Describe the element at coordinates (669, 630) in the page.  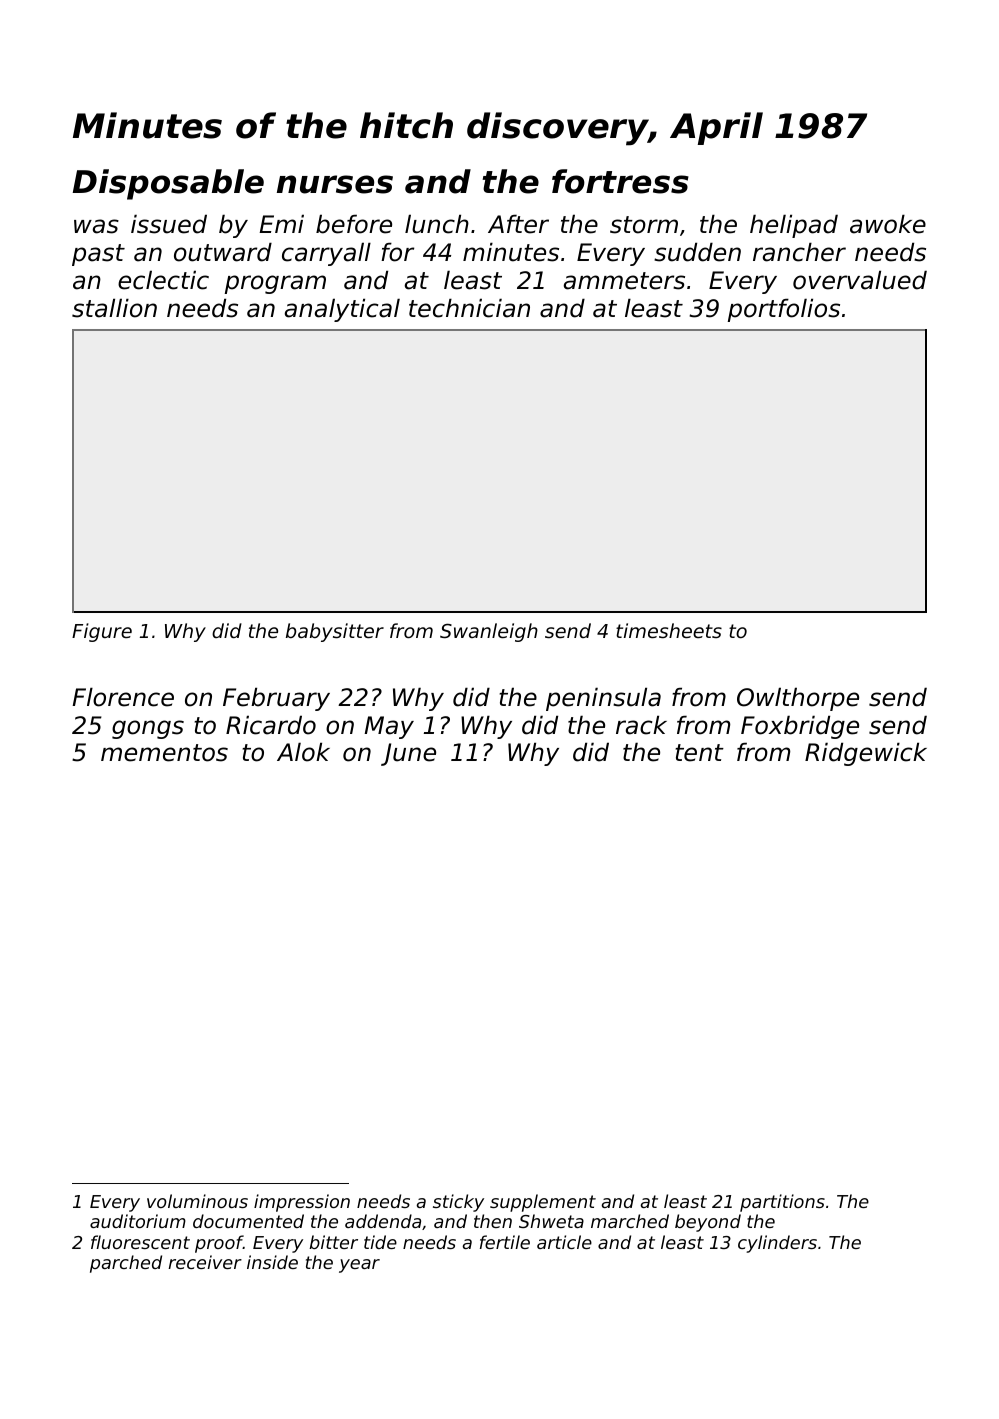
I see `timesheets` at that location.
